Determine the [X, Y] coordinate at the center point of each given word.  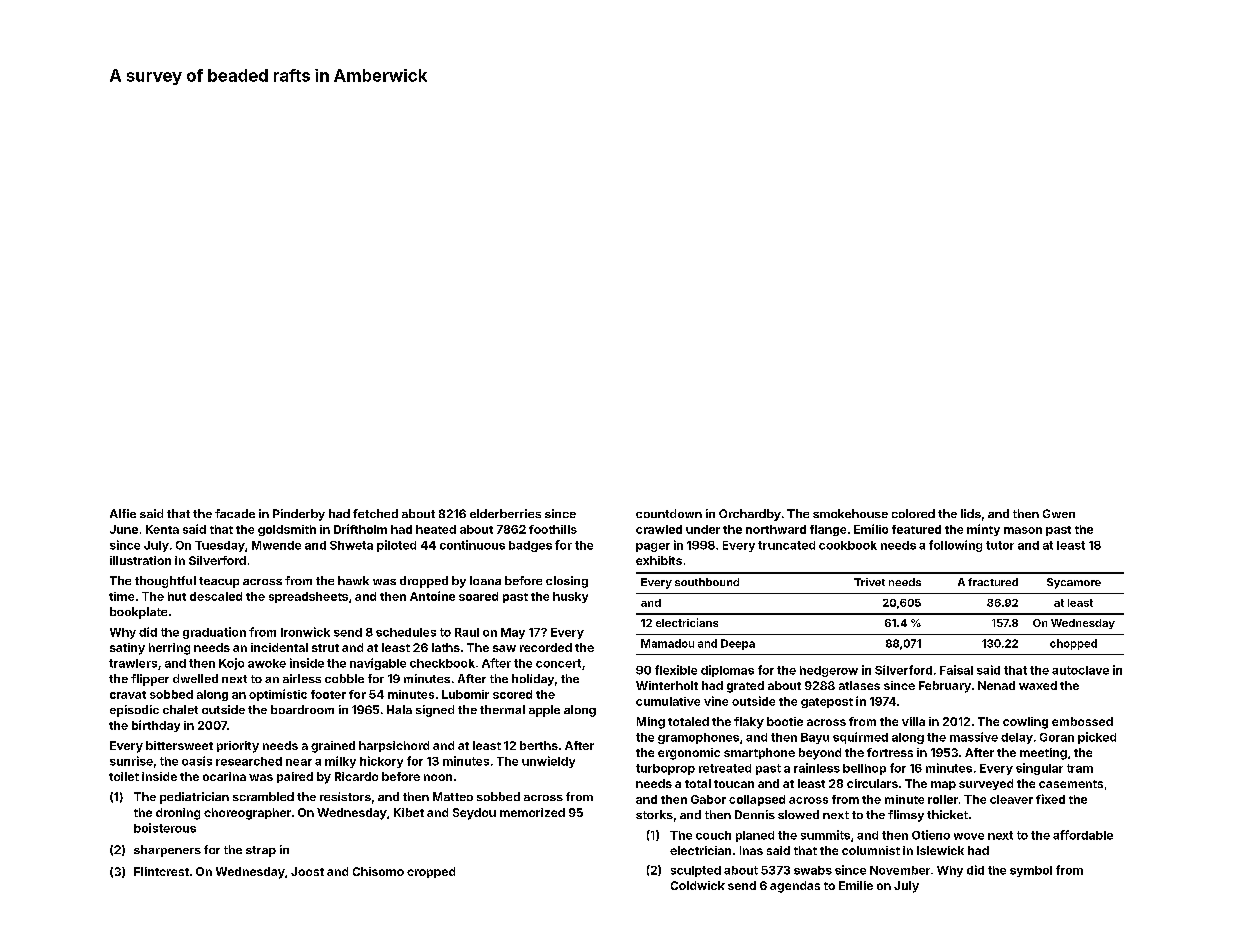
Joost [307, 871]
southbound [707, 582]
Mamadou [667, 643]
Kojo [231, 664]
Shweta [351, 545]
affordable [1083, 835]
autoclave [1080, 670]
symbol [1031, 871]
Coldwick [698, 885]
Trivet [869, 582]
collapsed [757, 800]
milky [340, 762]
